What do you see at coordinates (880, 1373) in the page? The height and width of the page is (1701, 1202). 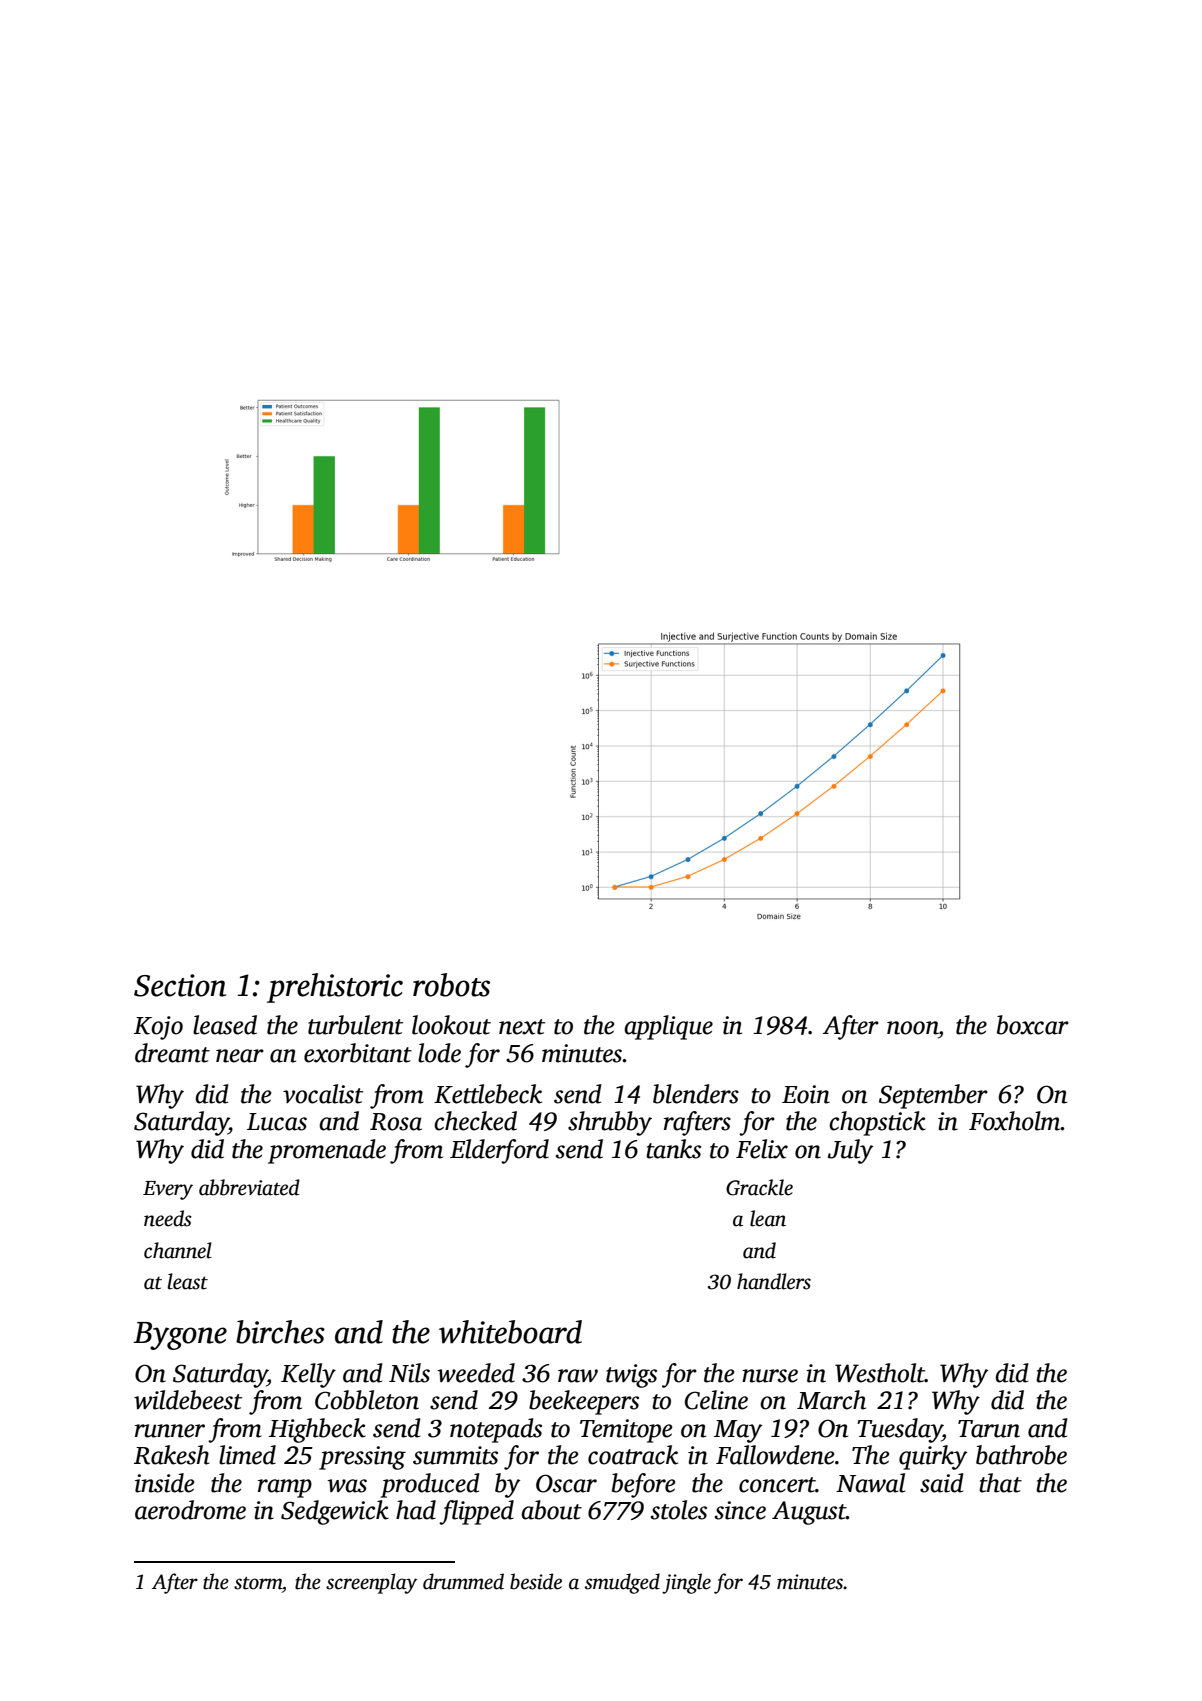 I see `Westholt` at bounding box center [880, 1373].
